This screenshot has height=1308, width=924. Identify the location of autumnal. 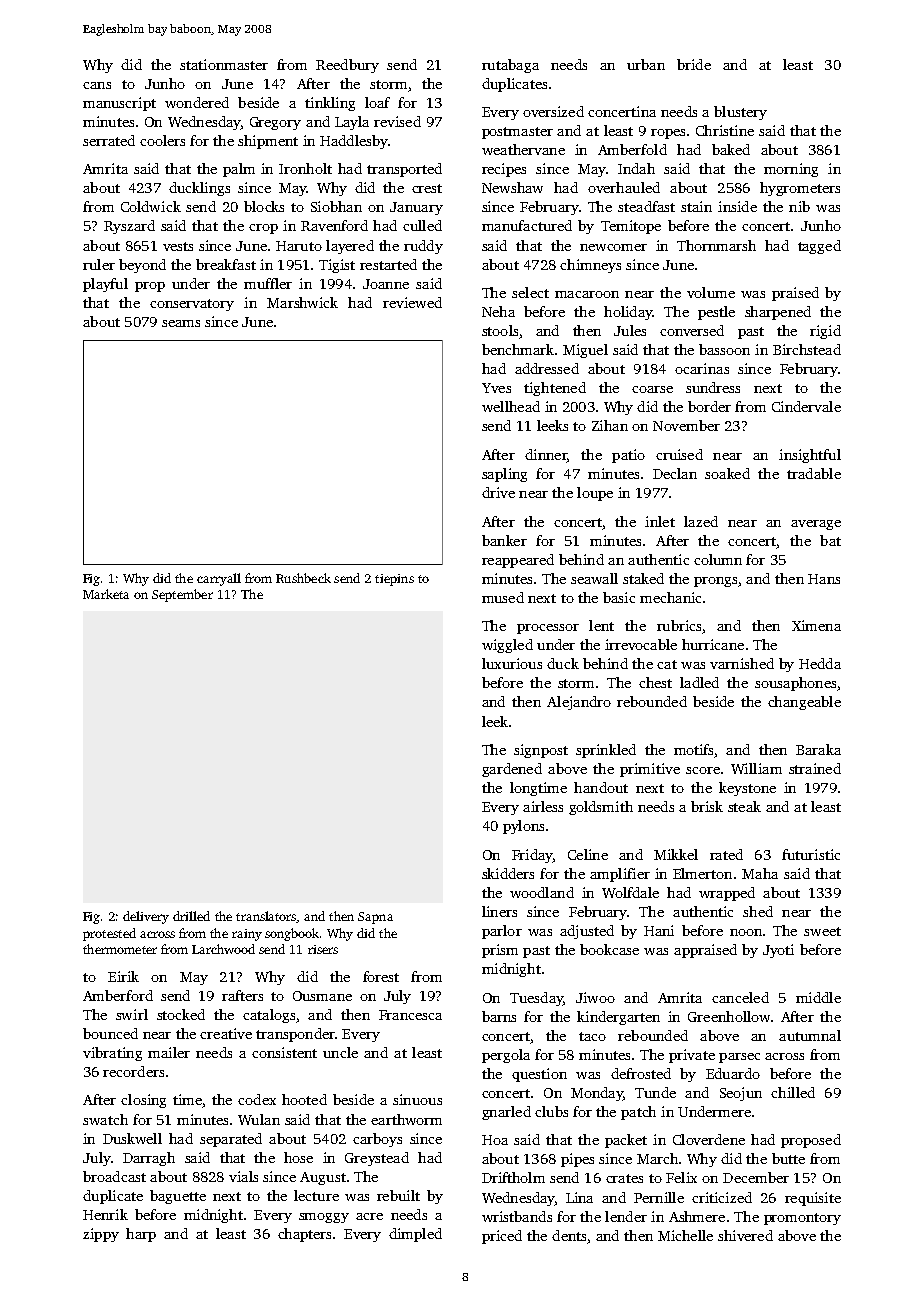
(810, 1035).
